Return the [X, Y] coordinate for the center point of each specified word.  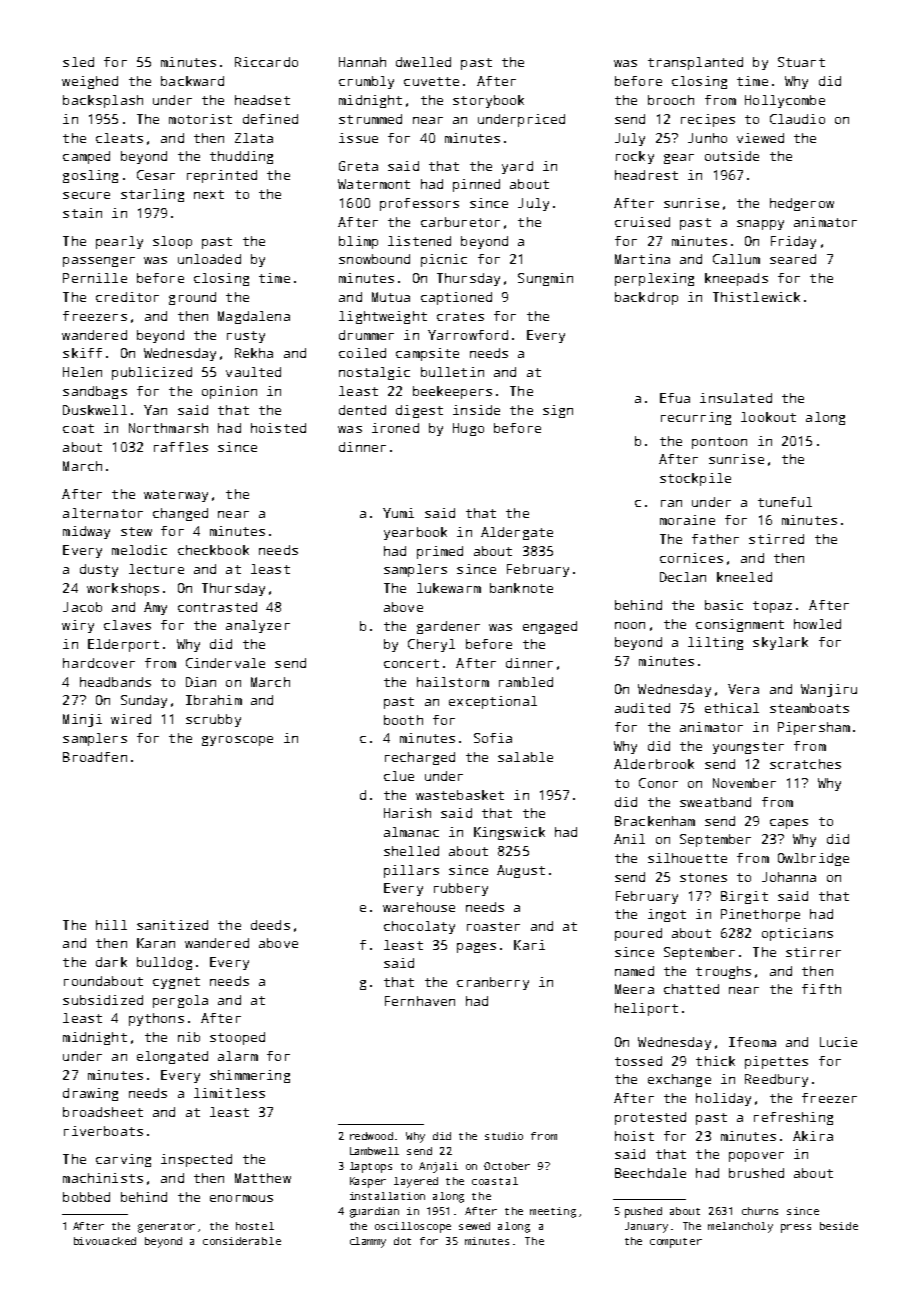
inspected [196, 1160]
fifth [821, 989]
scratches [805, 764]
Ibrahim [214, 700]
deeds [270, 925]
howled [817, 624]
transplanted [695, 63]
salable [525, 757]
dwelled [423, 62]
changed [180, 514]
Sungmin [545, 279]
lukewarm [449, 588]
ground [192, 298]
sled [78, 62]
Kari [529, 945]
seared [793, 259]
